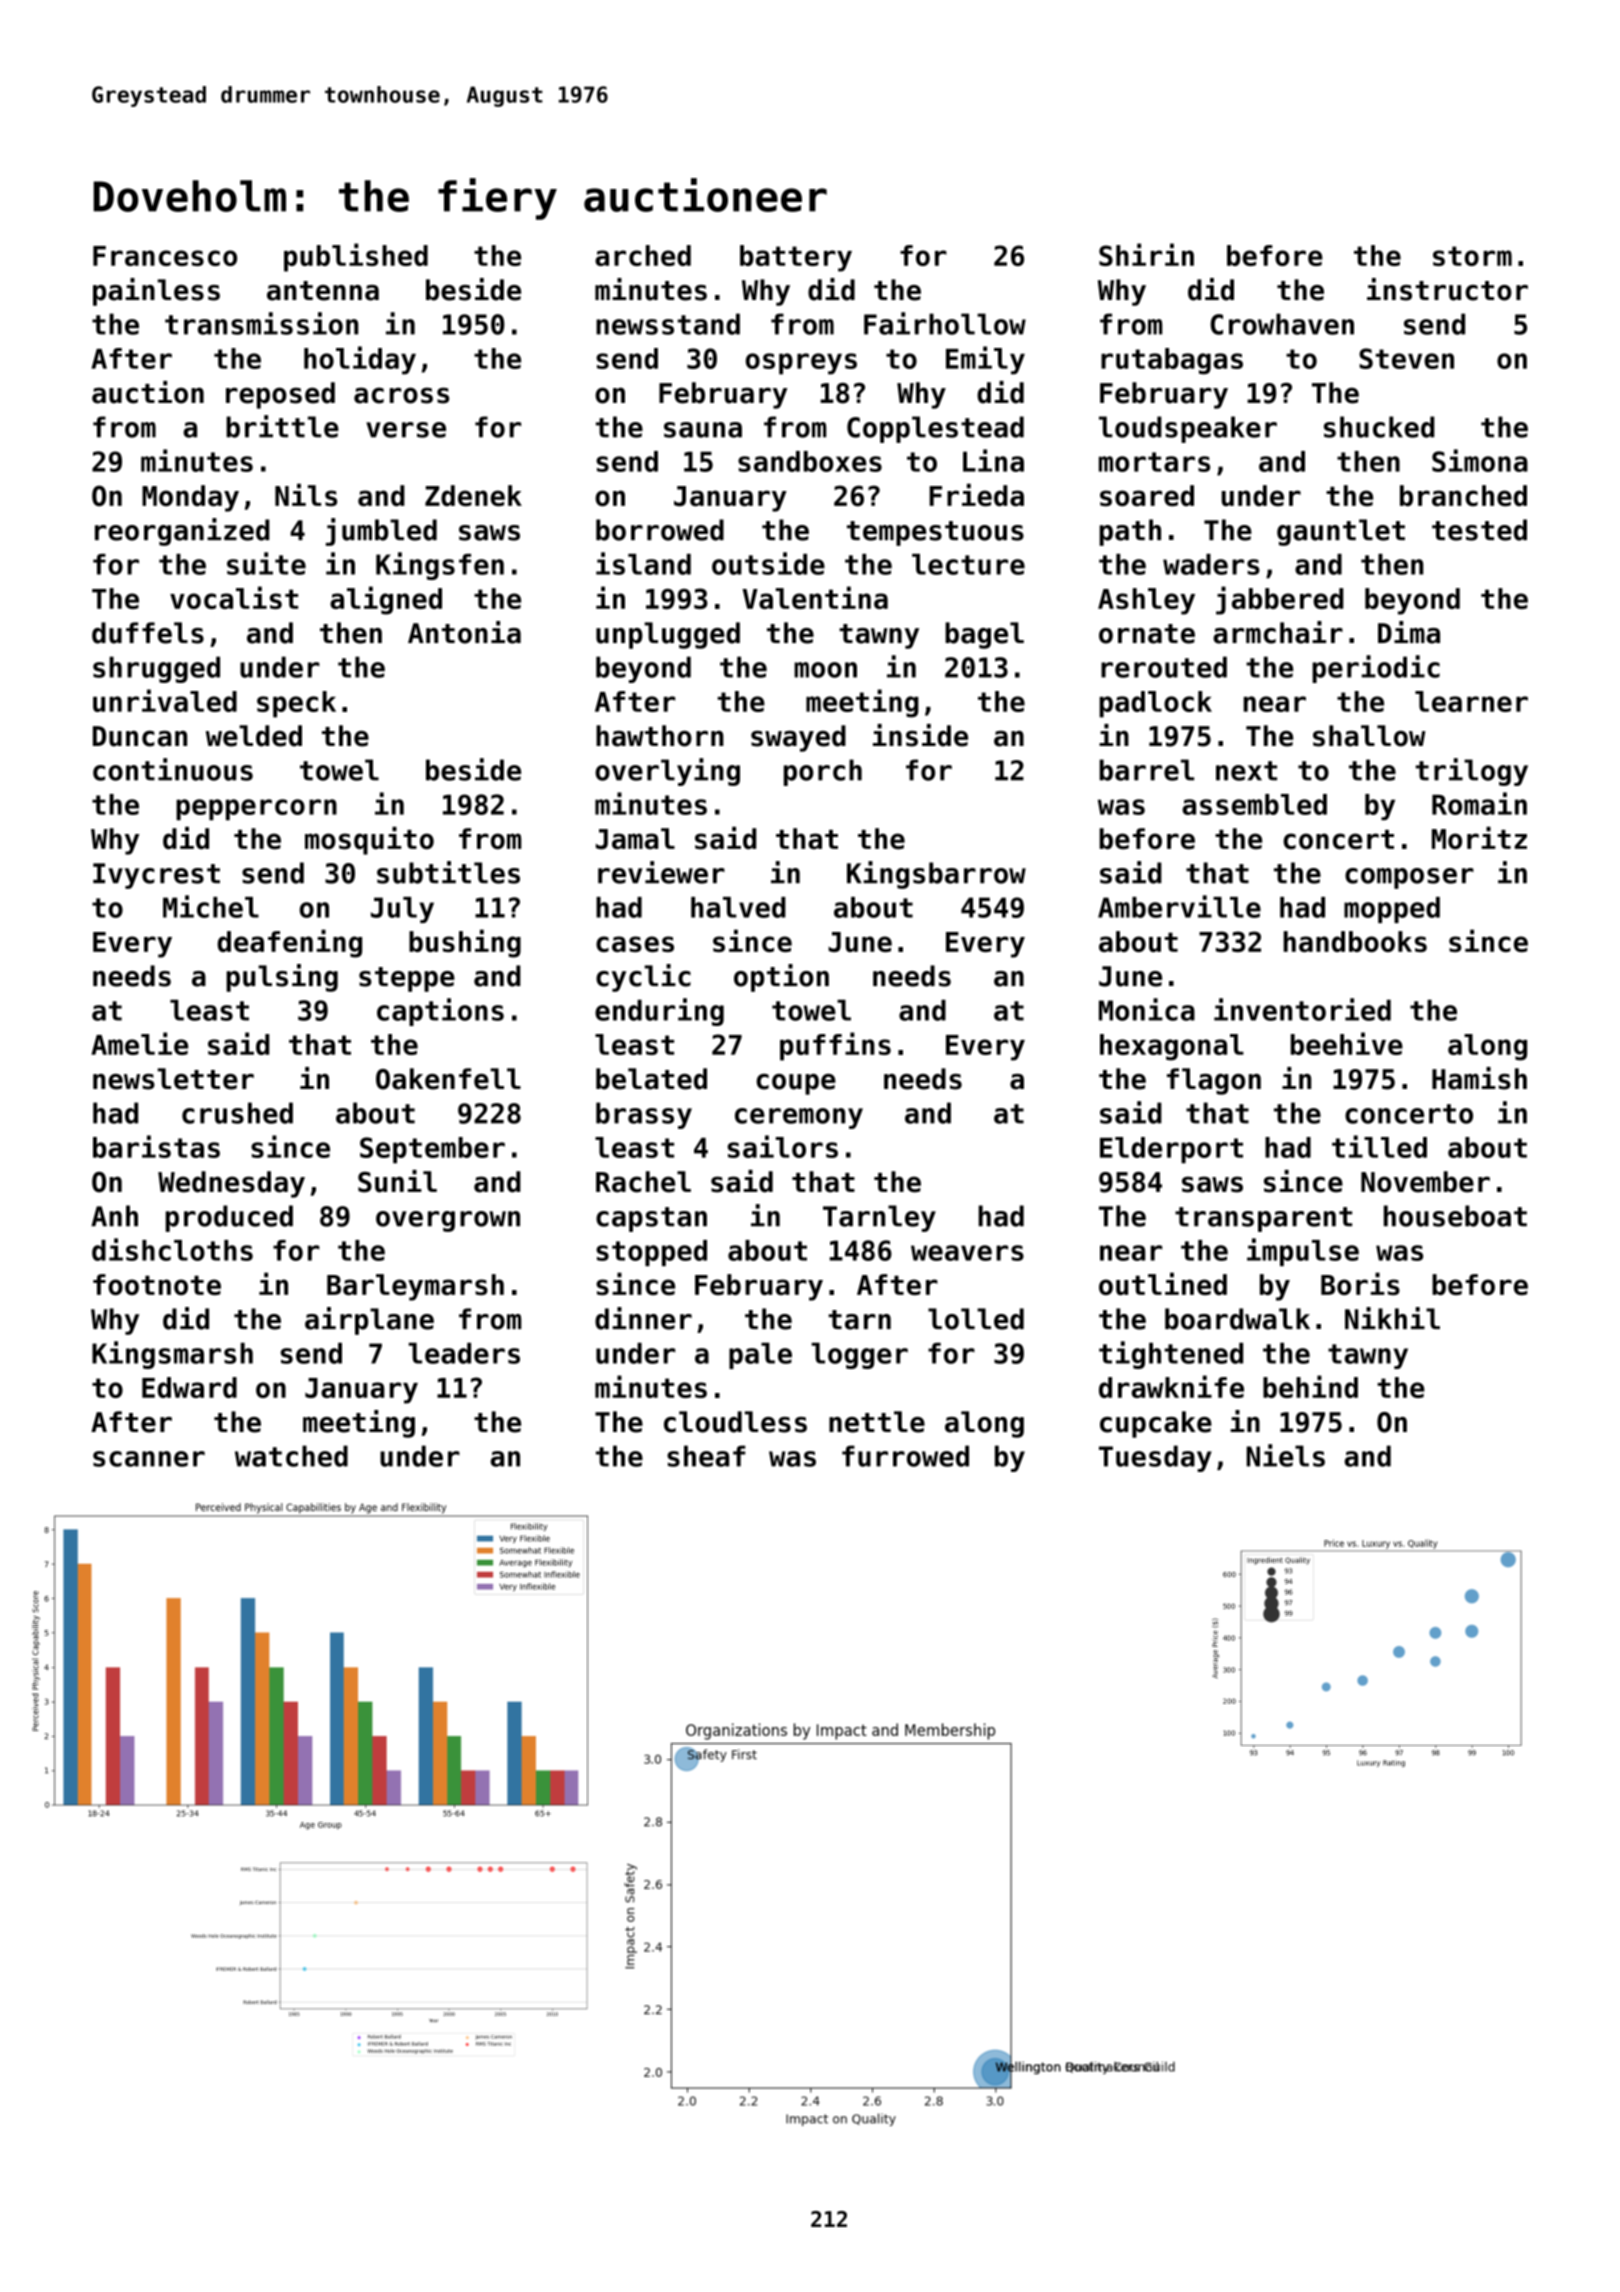 The height and width of the image is (2292, 1620). I want to click on Niels, so click(1286, 1455).
